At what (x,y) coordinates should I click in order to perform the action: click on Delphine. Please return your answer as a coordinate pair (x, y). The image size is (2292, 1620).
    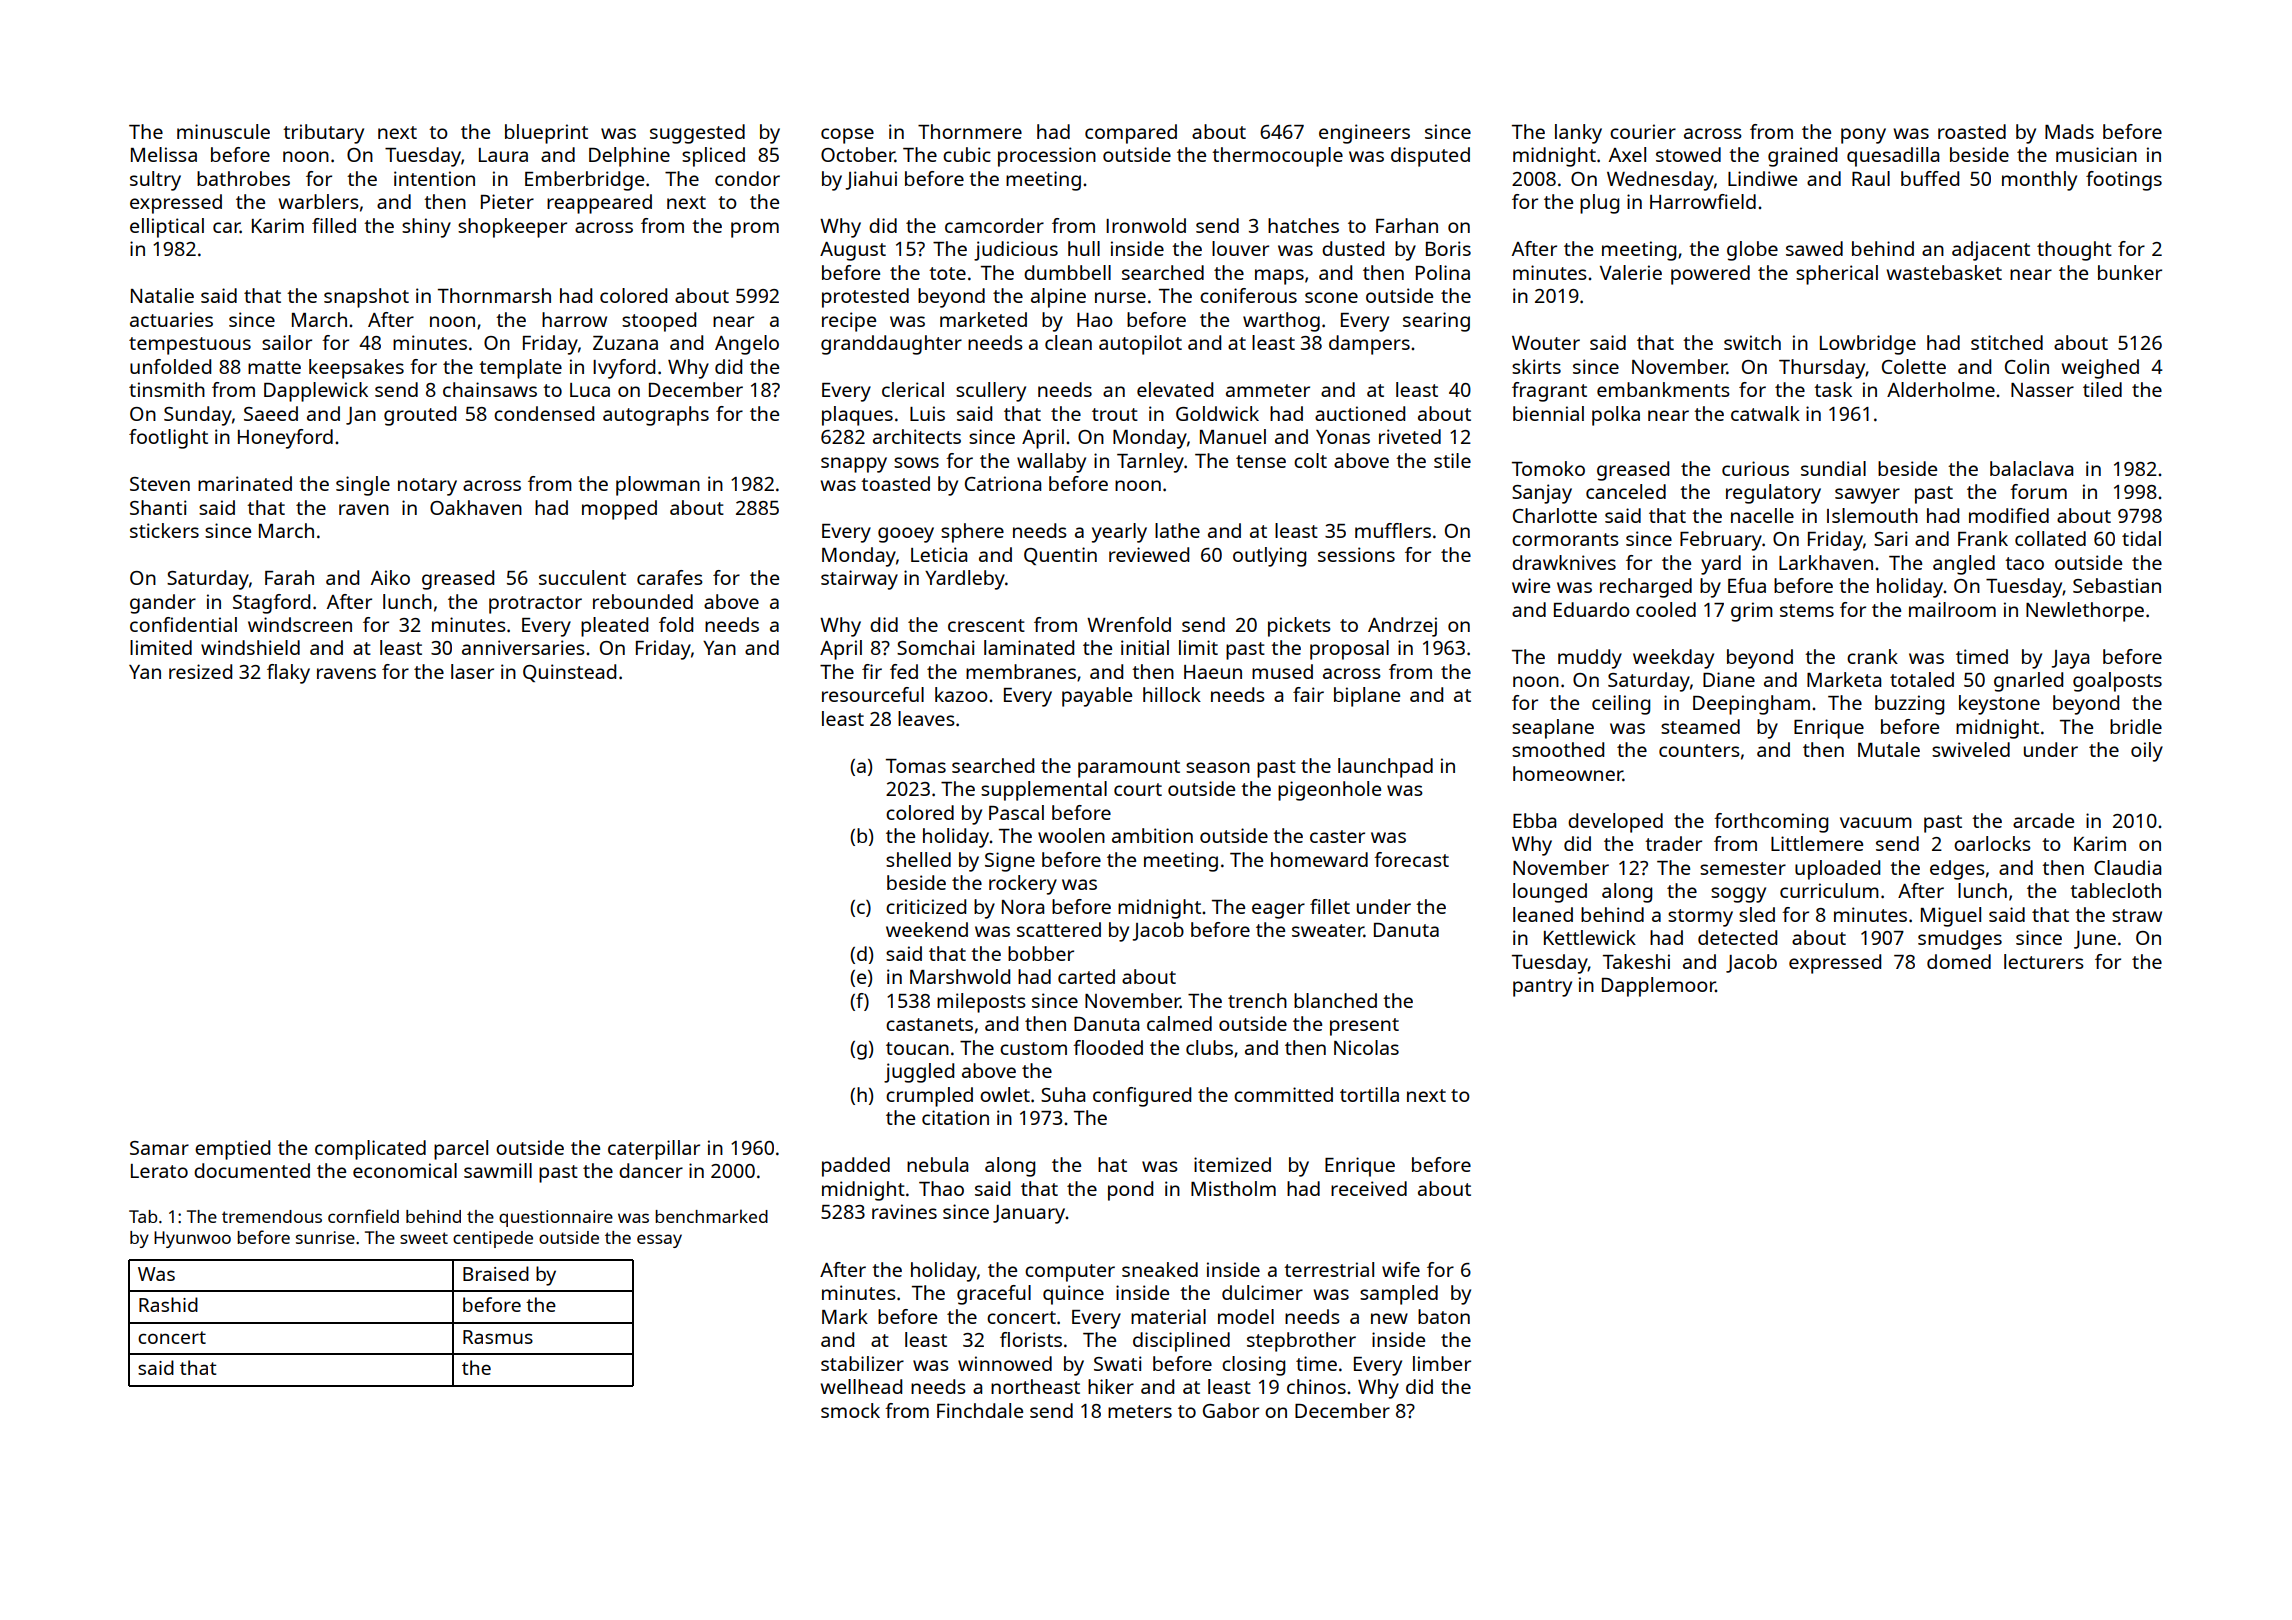
    Looking at the image, I should click on (629, 157).
